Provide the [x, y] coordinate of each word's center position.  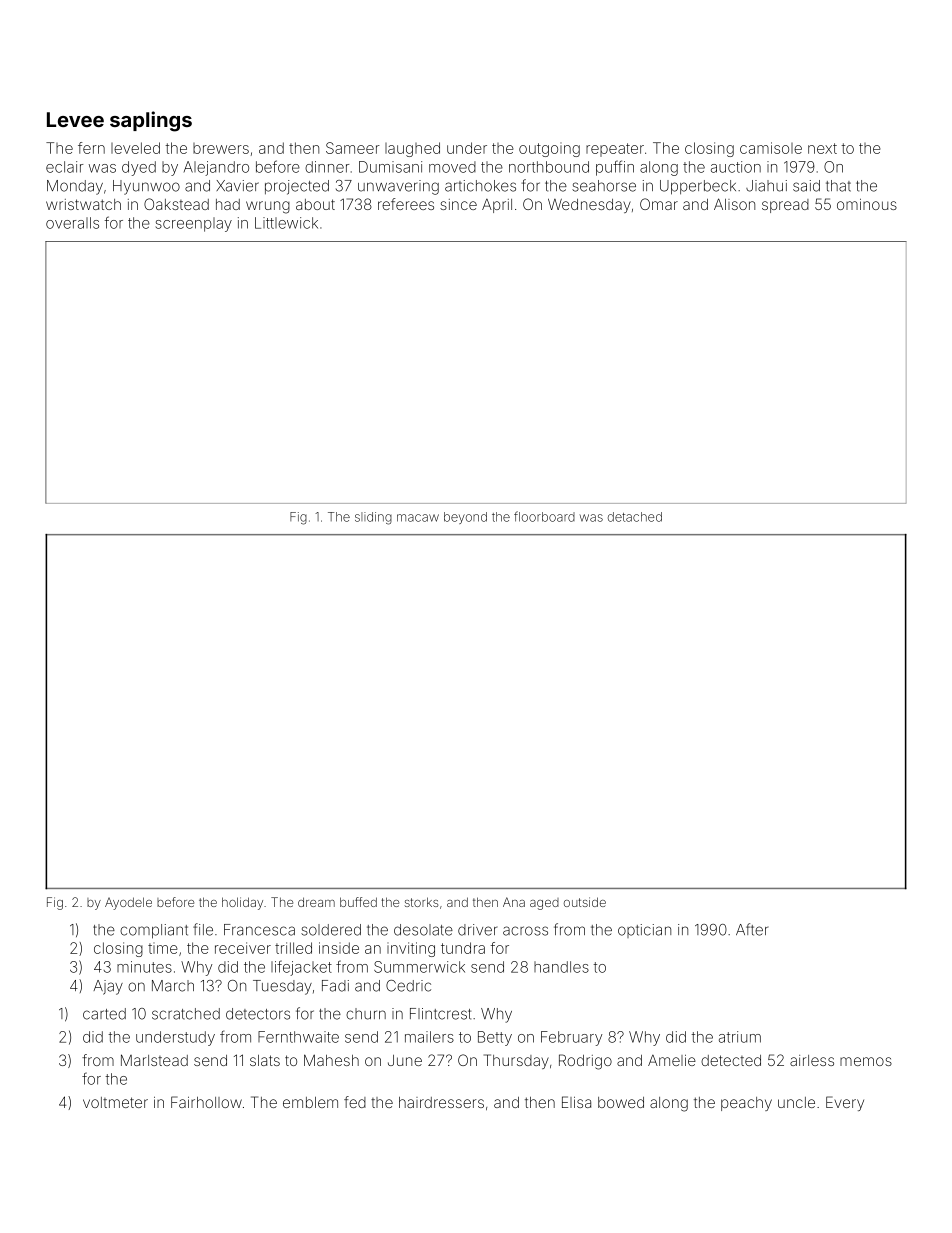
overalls [72, 223]
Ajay [108, 987]
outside [585, 902]
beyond [465, 518]
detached [635, 517]
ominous [867, 204]
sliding [373, 518]
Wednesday [589, 206]
